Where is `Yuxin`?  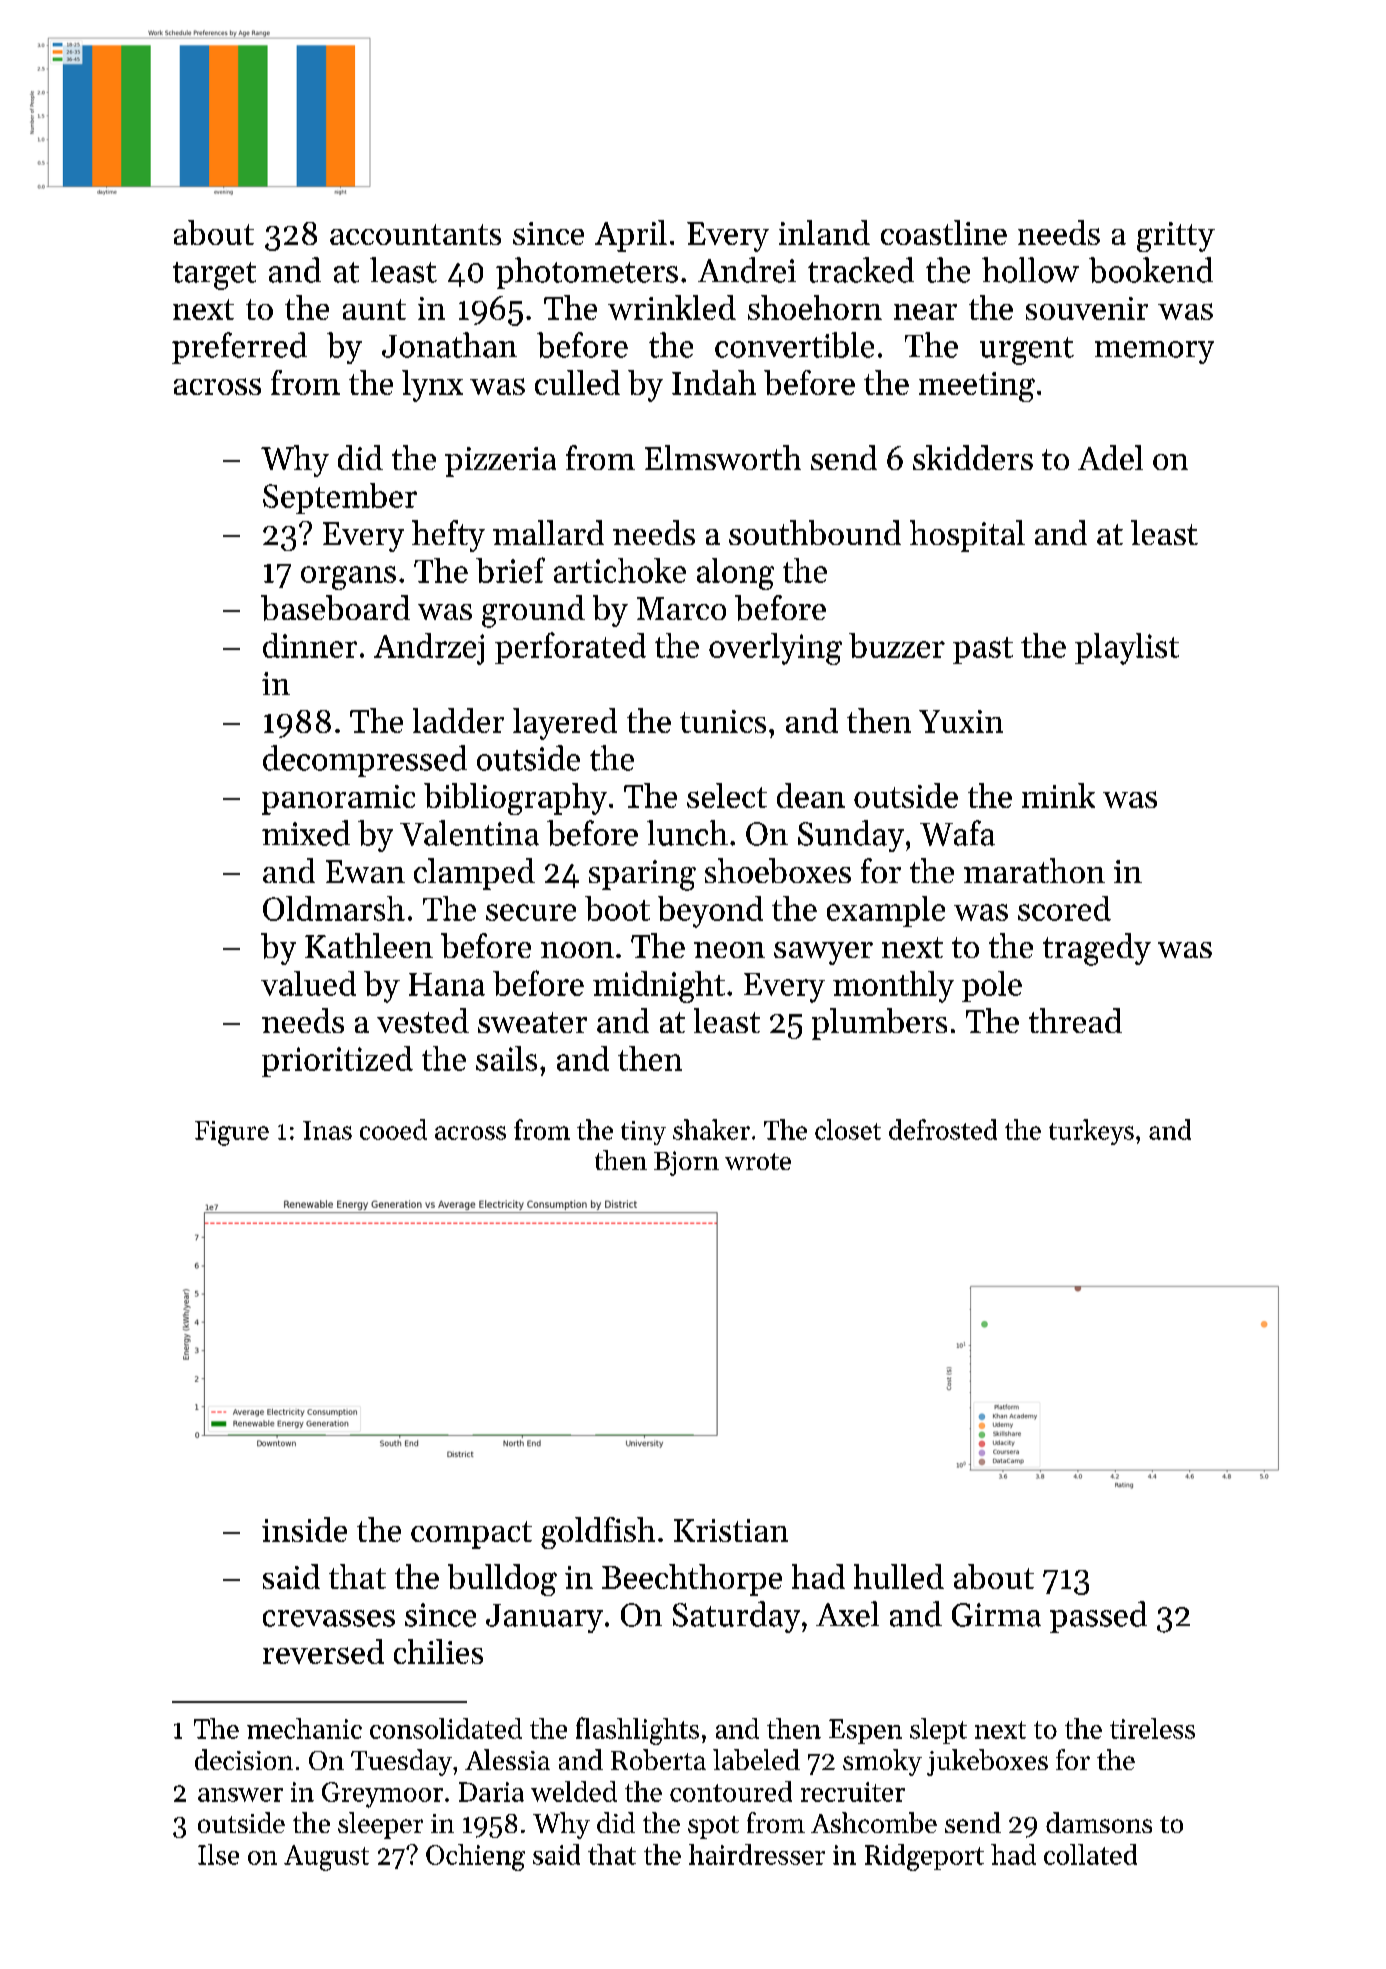 Yuxin is located at coordinates (961, 721).
